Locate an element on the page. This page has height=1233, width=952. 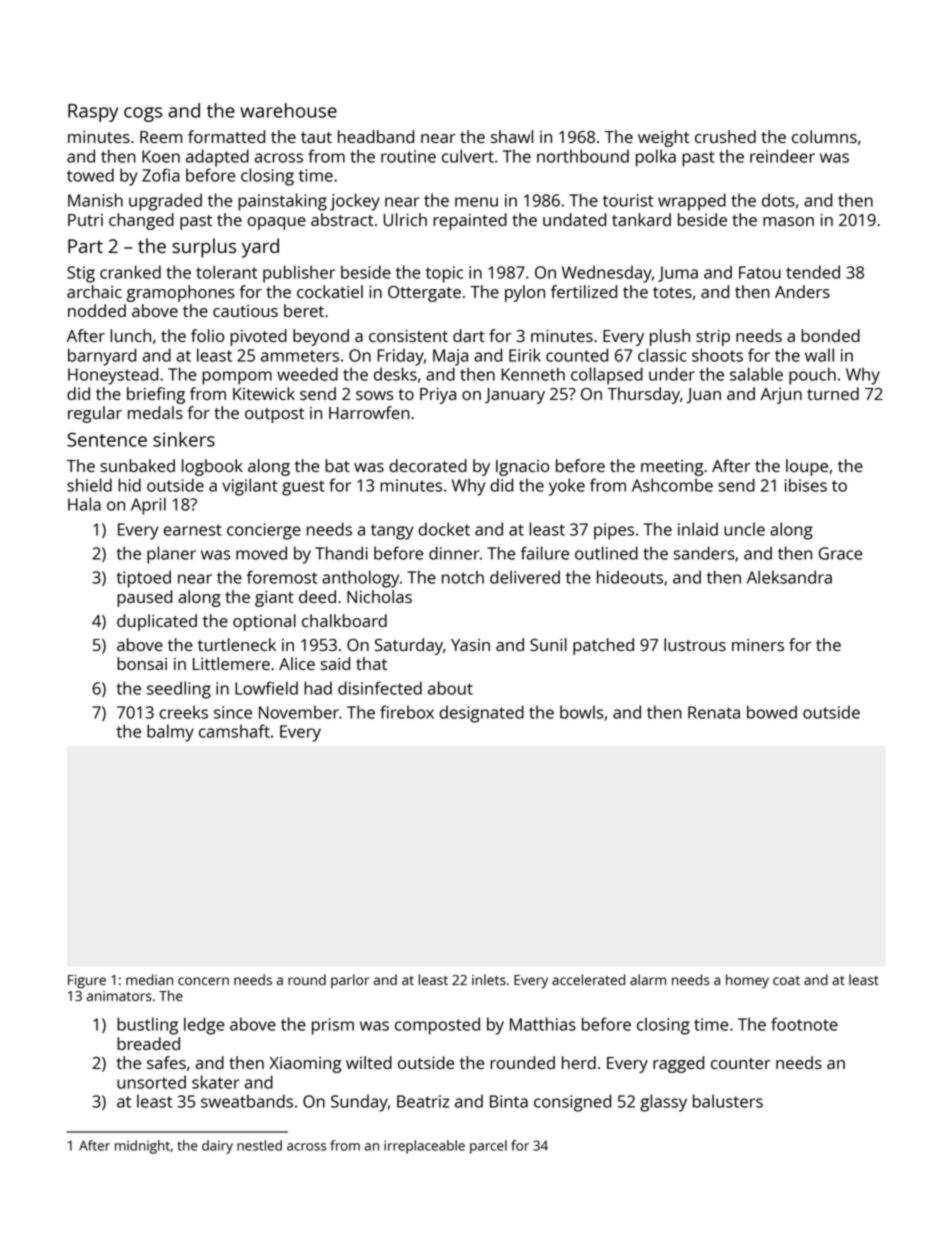
concern is located at coordinates (203, 981).
